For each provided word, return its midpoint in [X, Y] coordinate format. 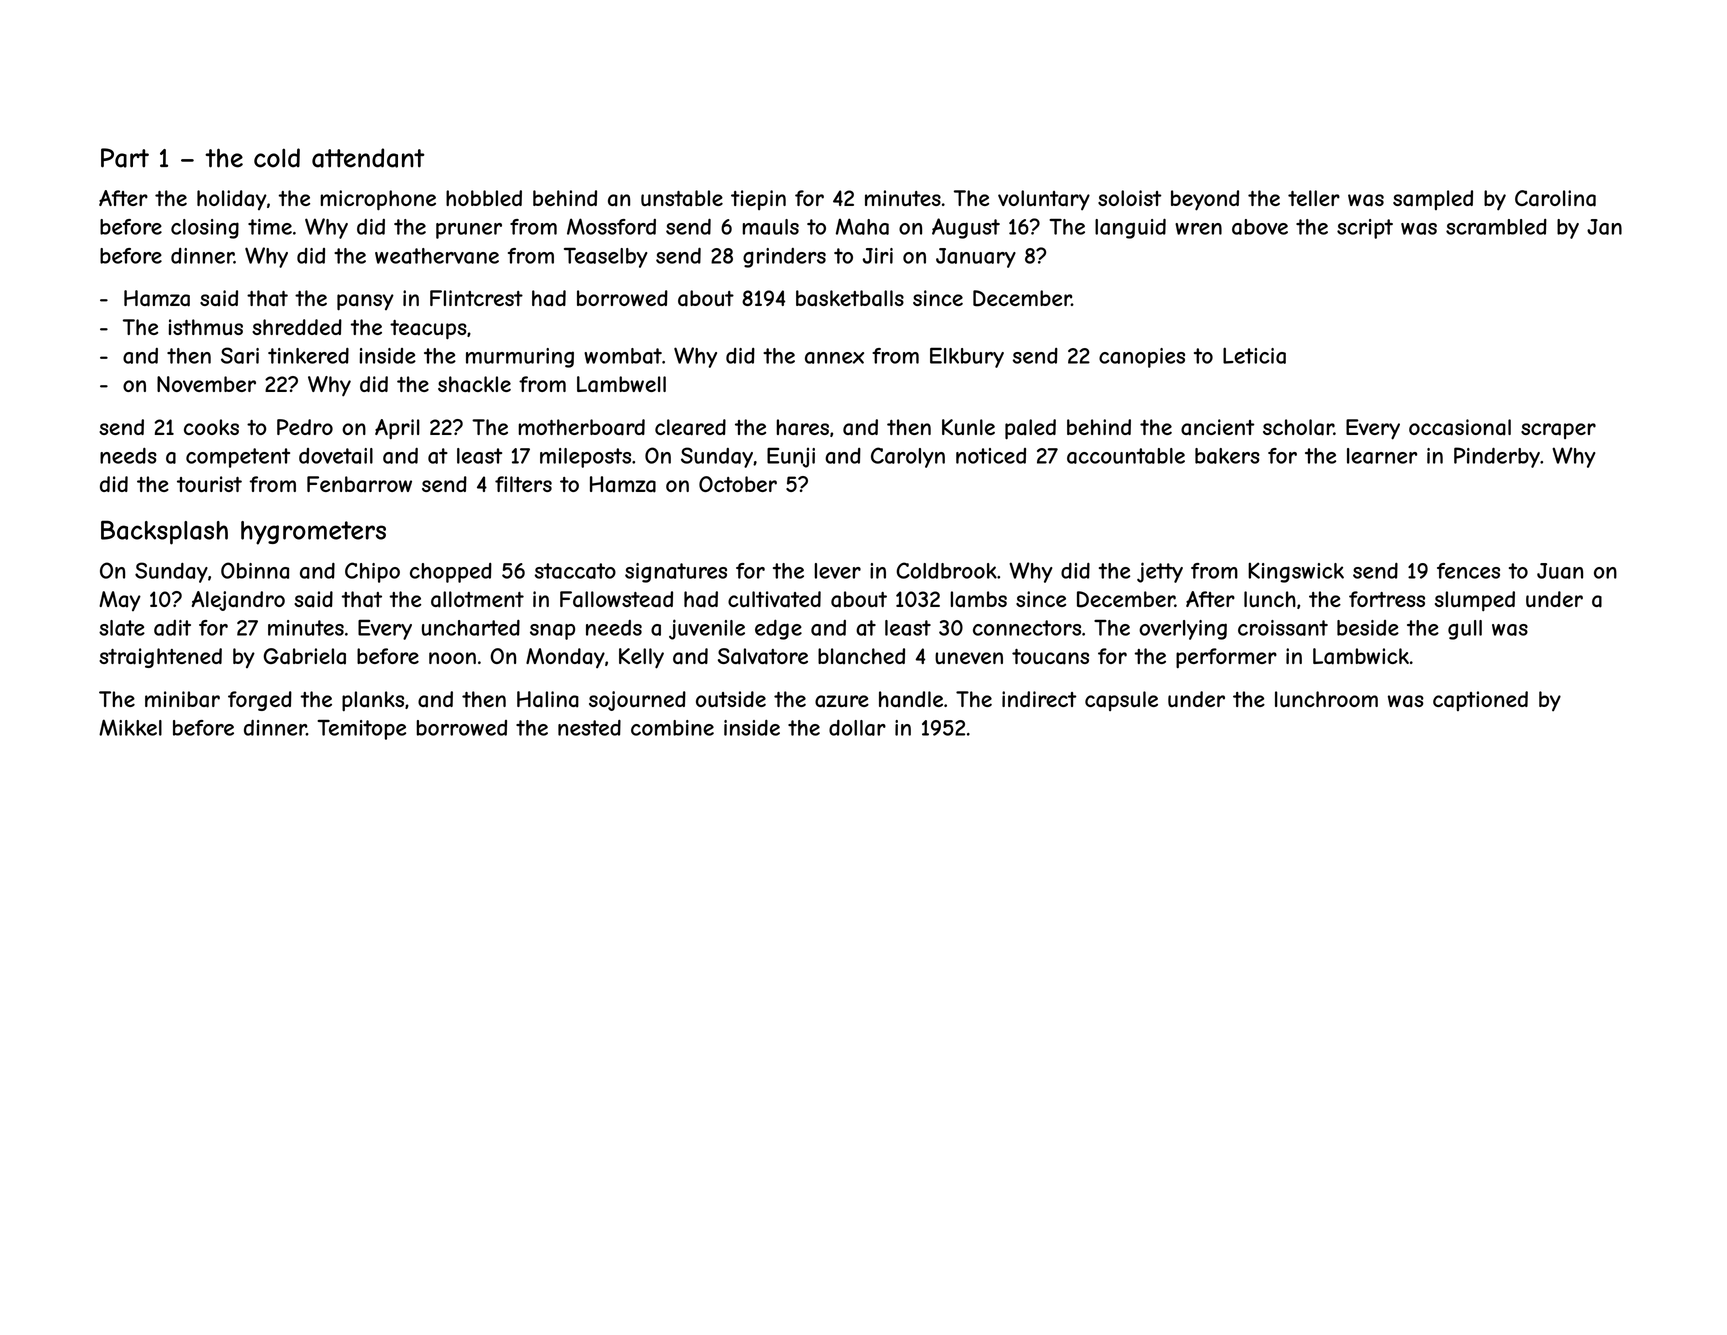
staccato [575, 571]
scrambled [1496, 227]
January [976, 258]
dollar [857, 728]
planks [373, 701]
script [1365, 229]
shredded [297, 327]
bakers [1227, 456]
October [738, 484]
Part [125, 158]
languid [1130, 228]
